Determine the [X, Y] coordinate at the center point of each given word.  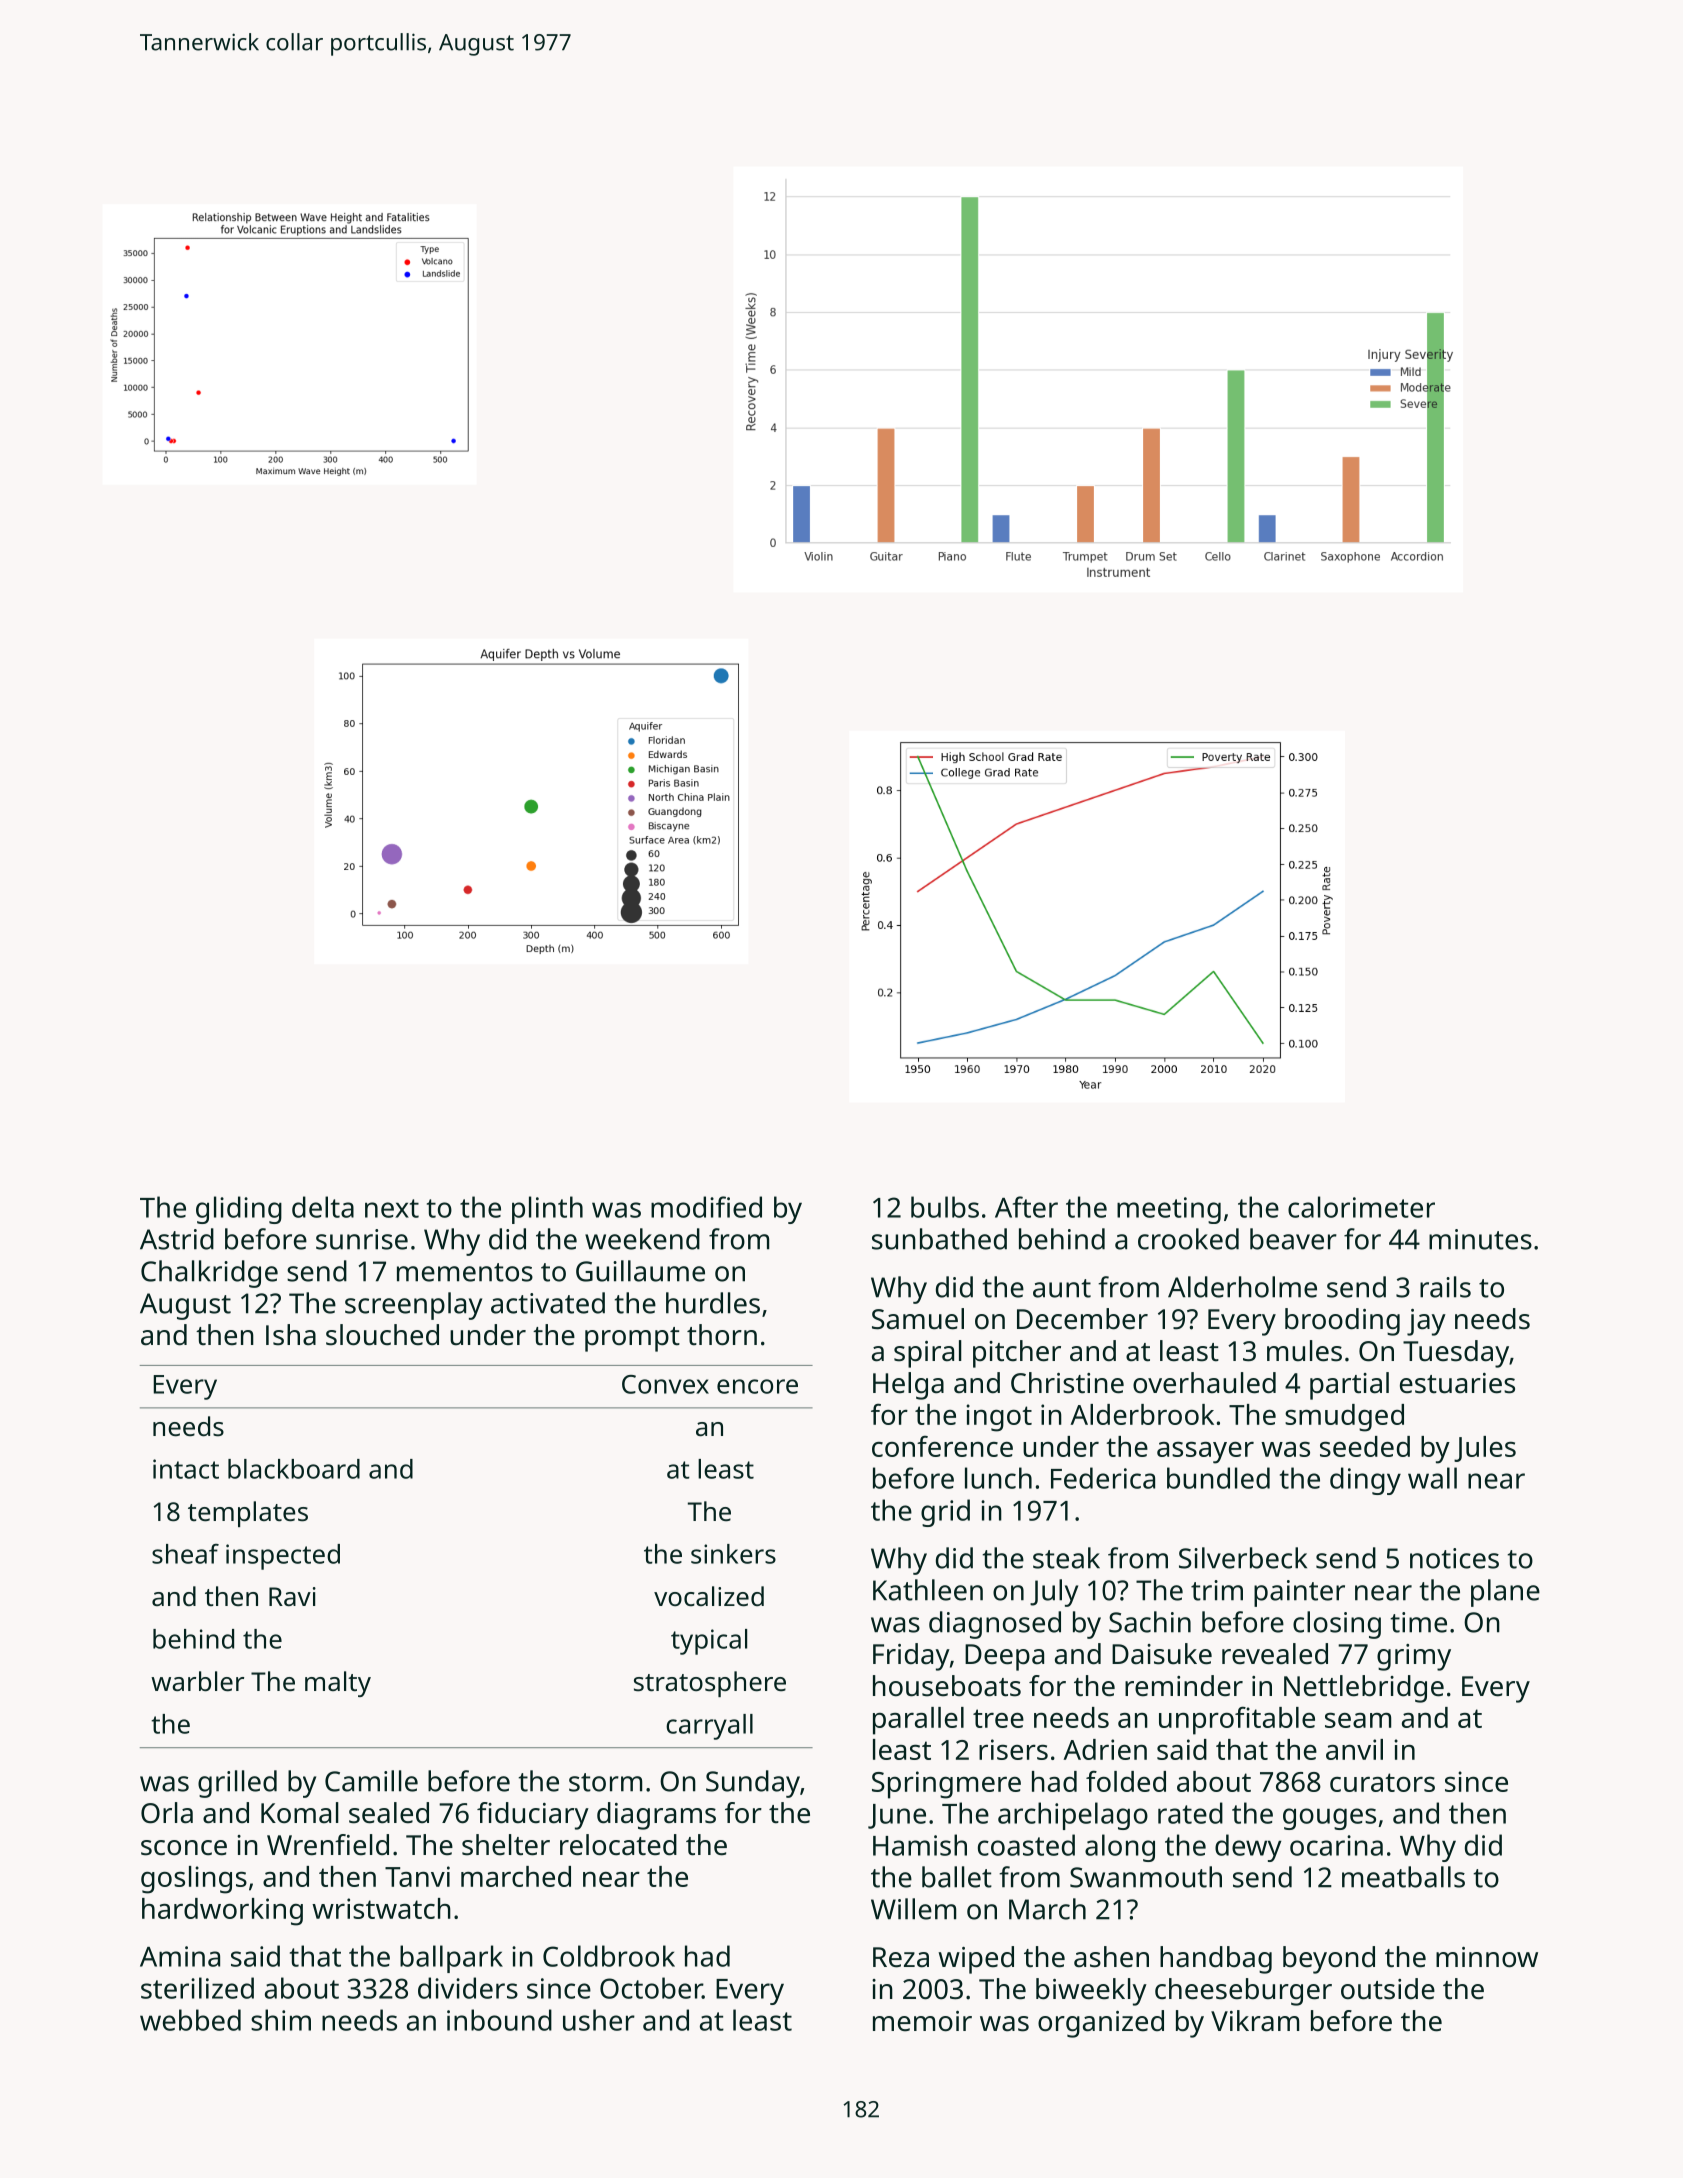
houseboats [947, 1686]
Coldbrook [609, 1956]
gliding [239, 1210]
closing [1337, 1625]
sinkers [733, 1554]
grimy [1414, 1657]
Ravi [292, 1596]
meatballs [1403, 1877]
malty [338, 1684]
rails [1445, 1287]
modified [706, 1207]
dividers [468, 1988]
